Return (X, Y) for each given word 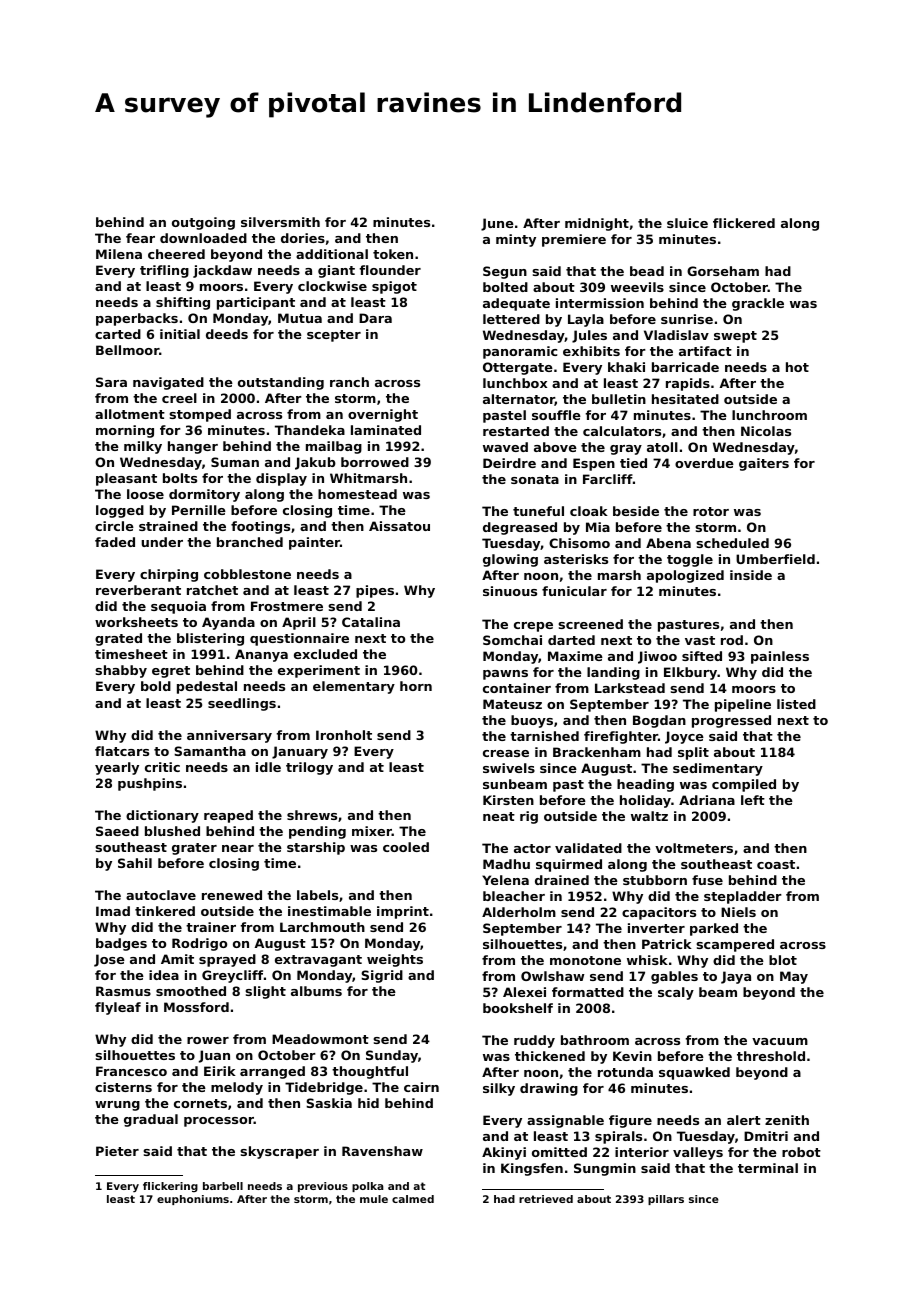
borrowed (375, 462)
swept (735, 337)
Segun (505, 272)
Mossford (196, 1007)
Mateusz (512, 704)
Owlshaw (553, 976)
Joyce (684, 737)
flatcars (122, 751)
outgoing (203, 223)
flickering (170, 1187)
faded (115, 542)
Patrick (667, 944)
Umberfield (775, 559)
